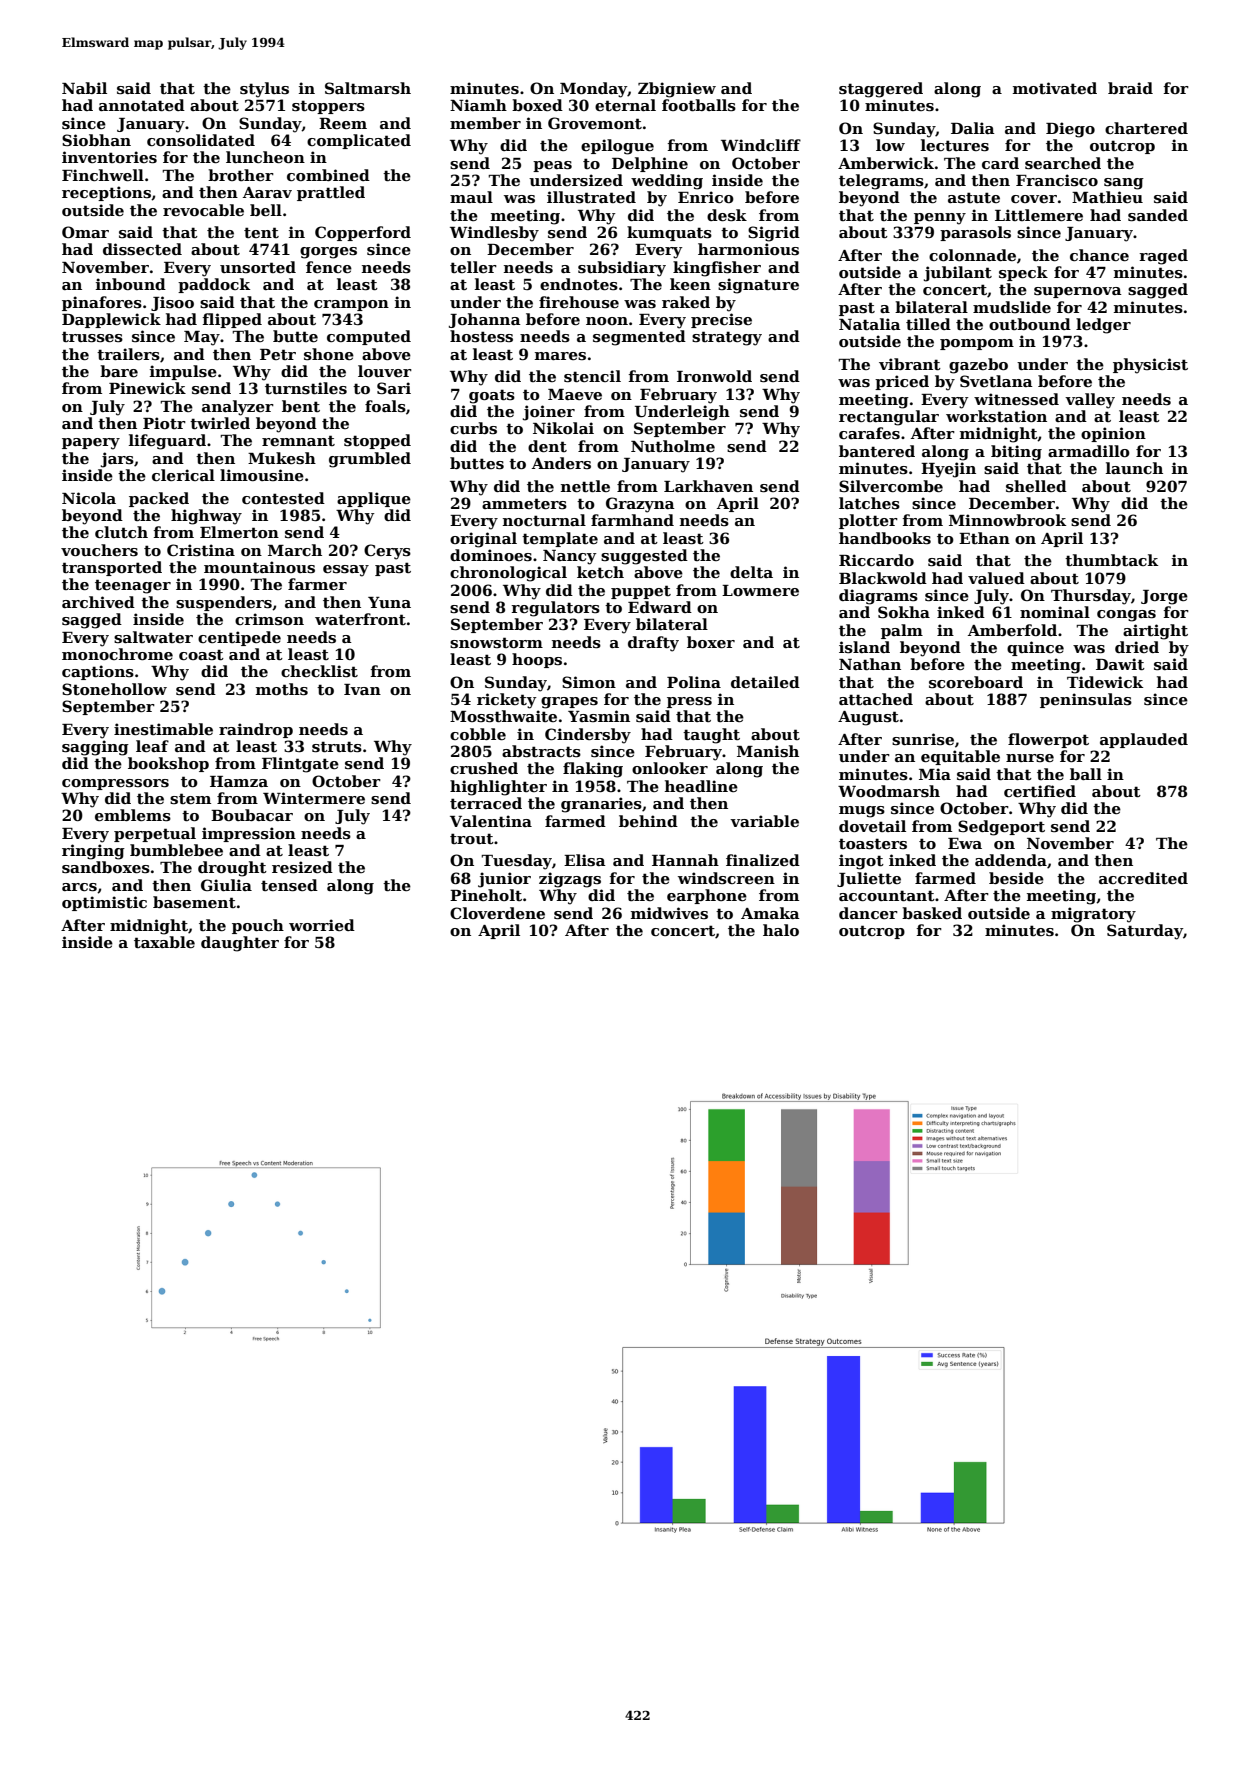 The height and width of the screenshot is (1768, 1250). Describe the element at coordinates (751, 572) in the screenshot. I see `delta` at that location.
